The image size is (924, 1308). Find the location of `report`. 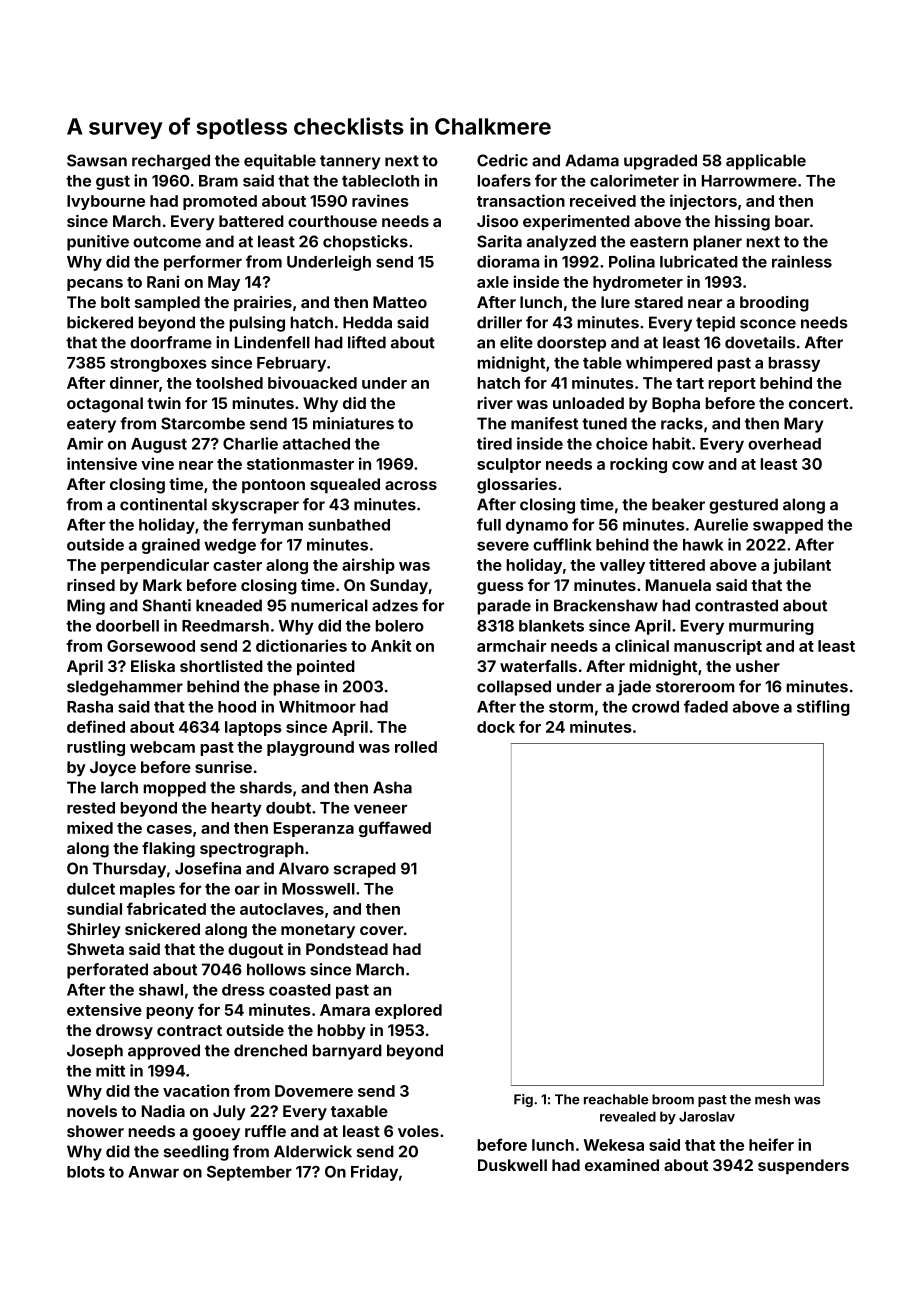

report is located at coordinates (732, 385).
